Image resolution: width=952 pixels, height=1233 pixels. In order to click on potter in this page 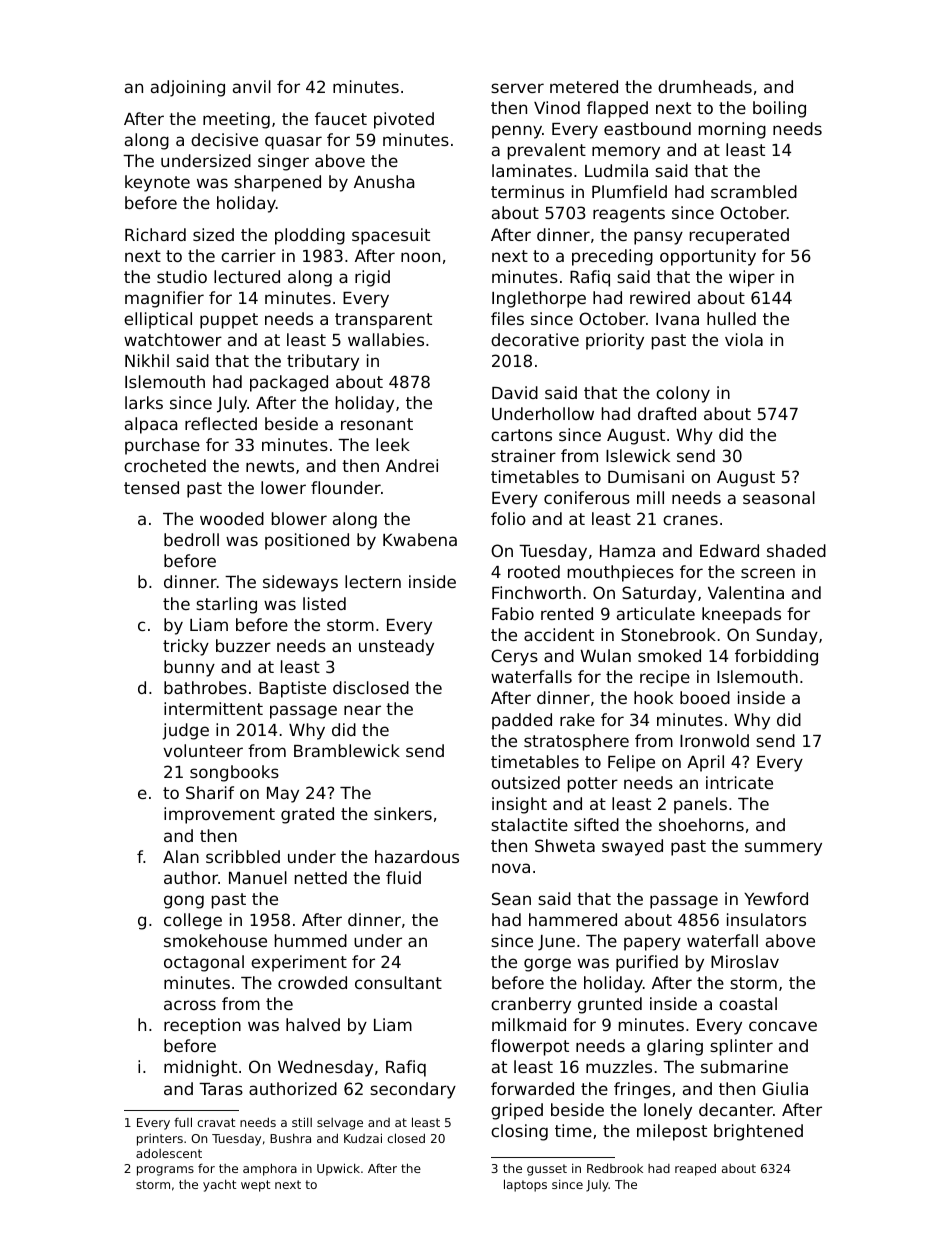, I will do `click(593, 785)`.
